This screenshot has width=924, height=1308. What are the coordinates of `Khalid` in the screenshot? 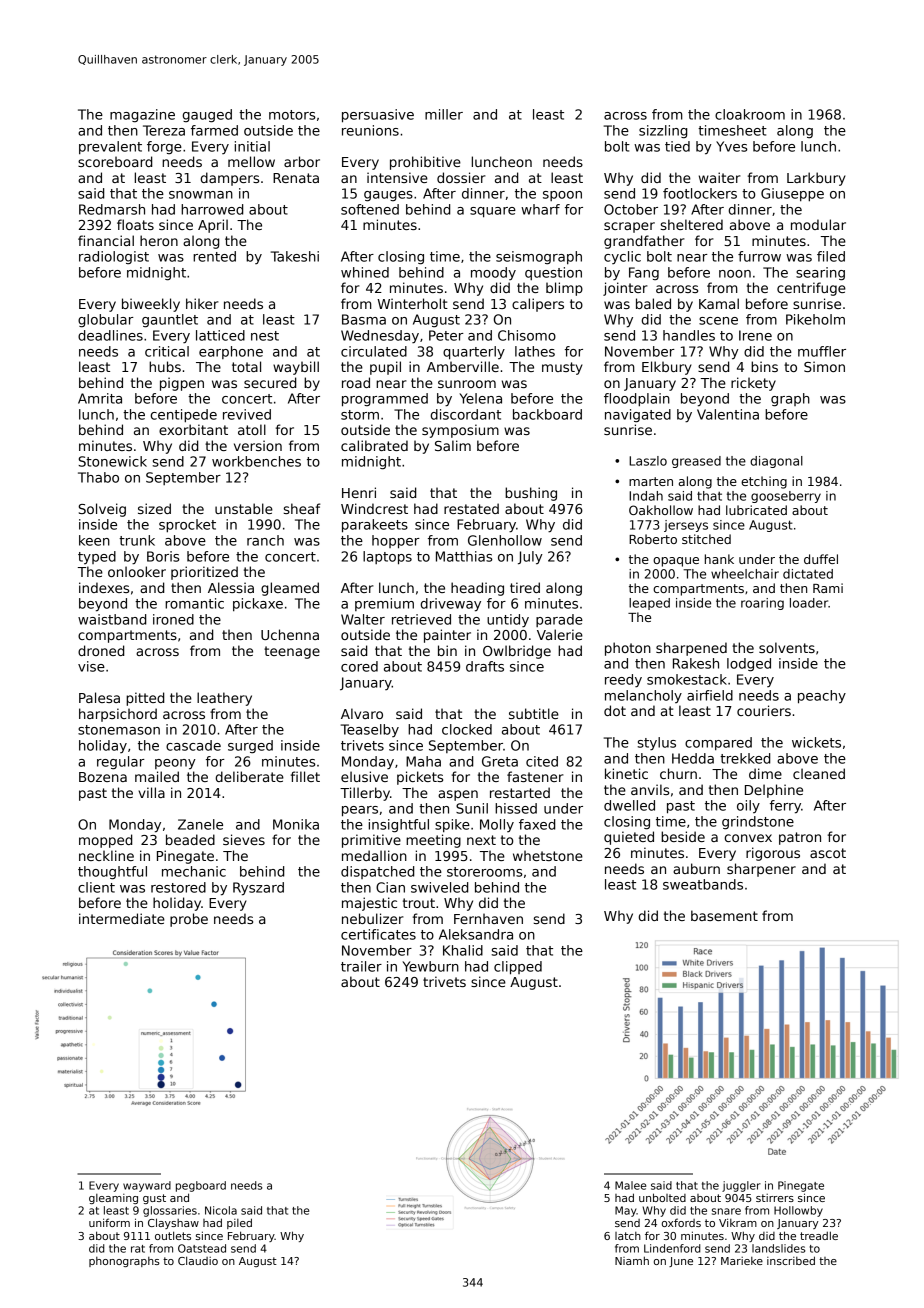 It's located at (463, 950).
